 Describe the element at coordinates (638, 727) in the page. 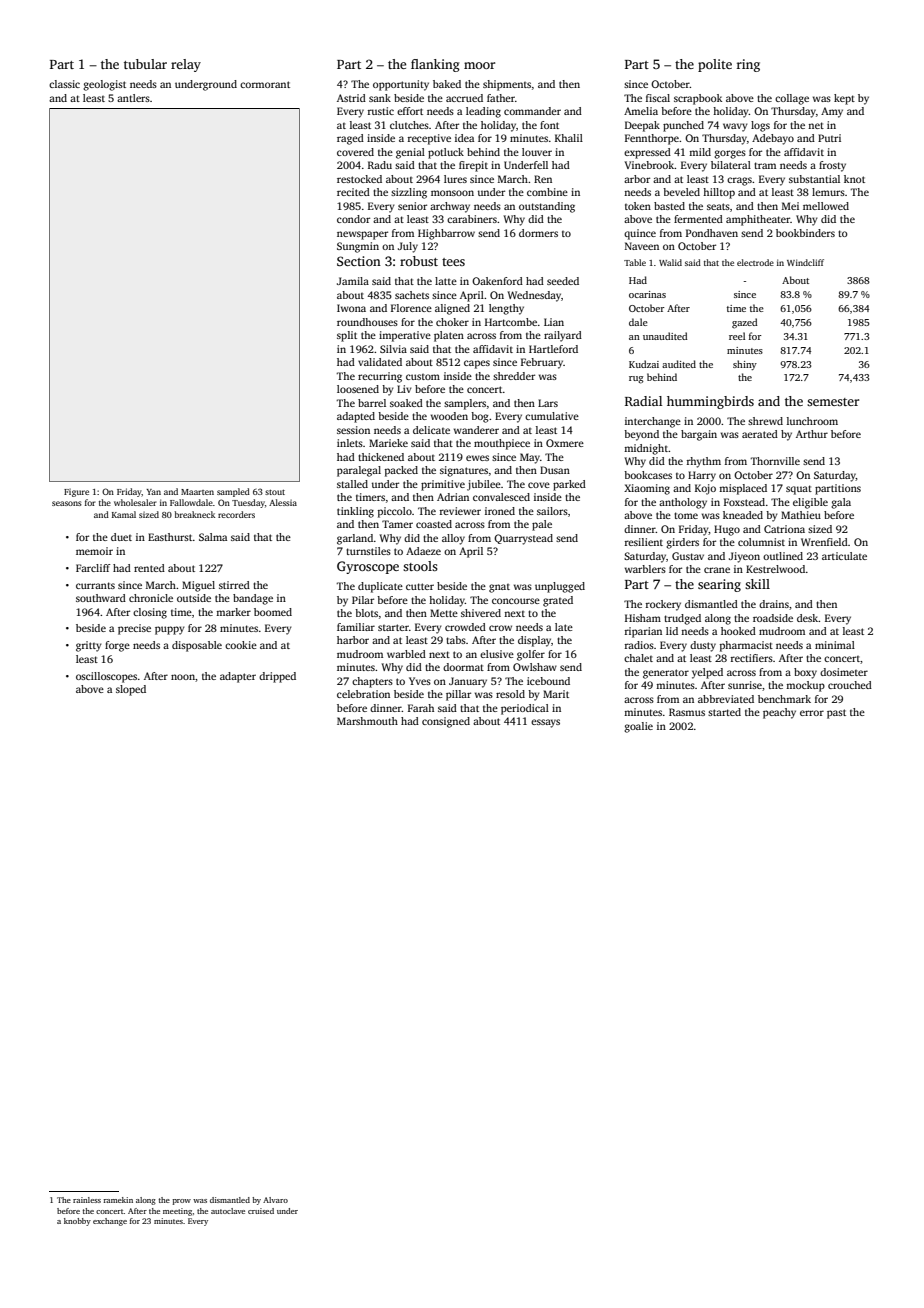

I see `goalie` at that location.
